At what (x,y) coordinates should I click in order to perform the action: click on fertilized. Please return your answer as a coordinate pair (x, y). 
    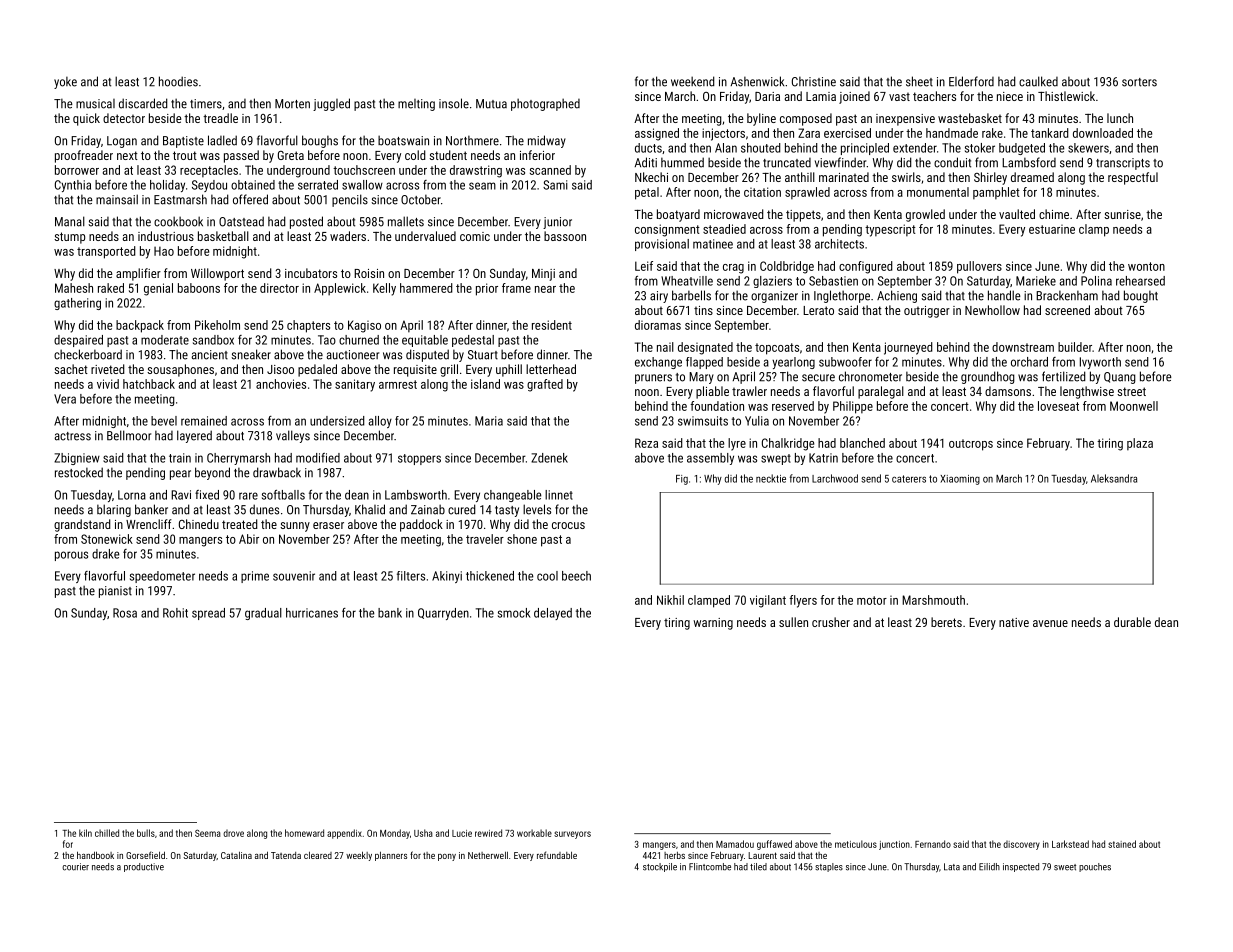
    Looking at the image, I should click on (1064, 376).
